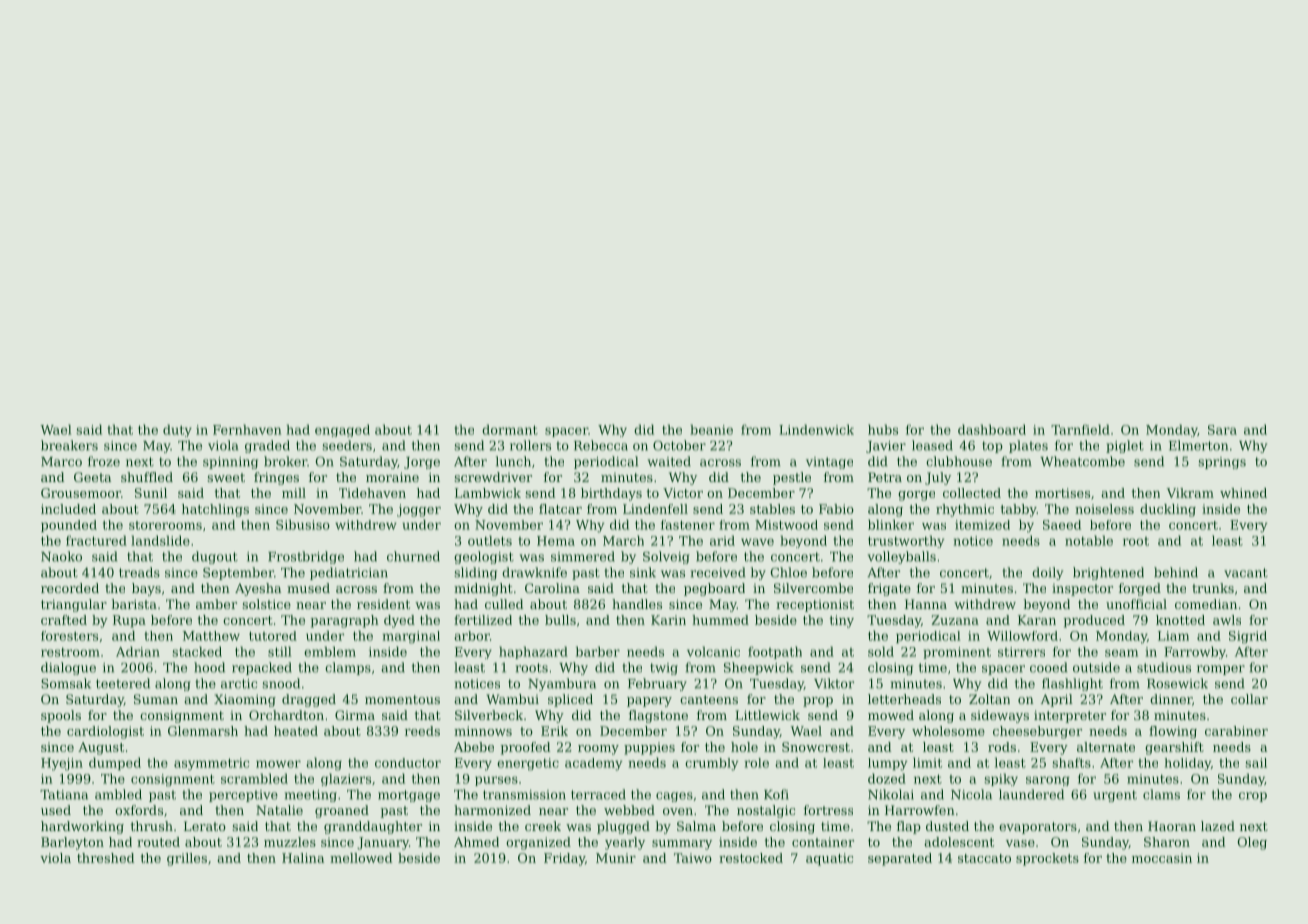 This document has width=1308, height=924. I want to click on stacked, so click(197, 651).
